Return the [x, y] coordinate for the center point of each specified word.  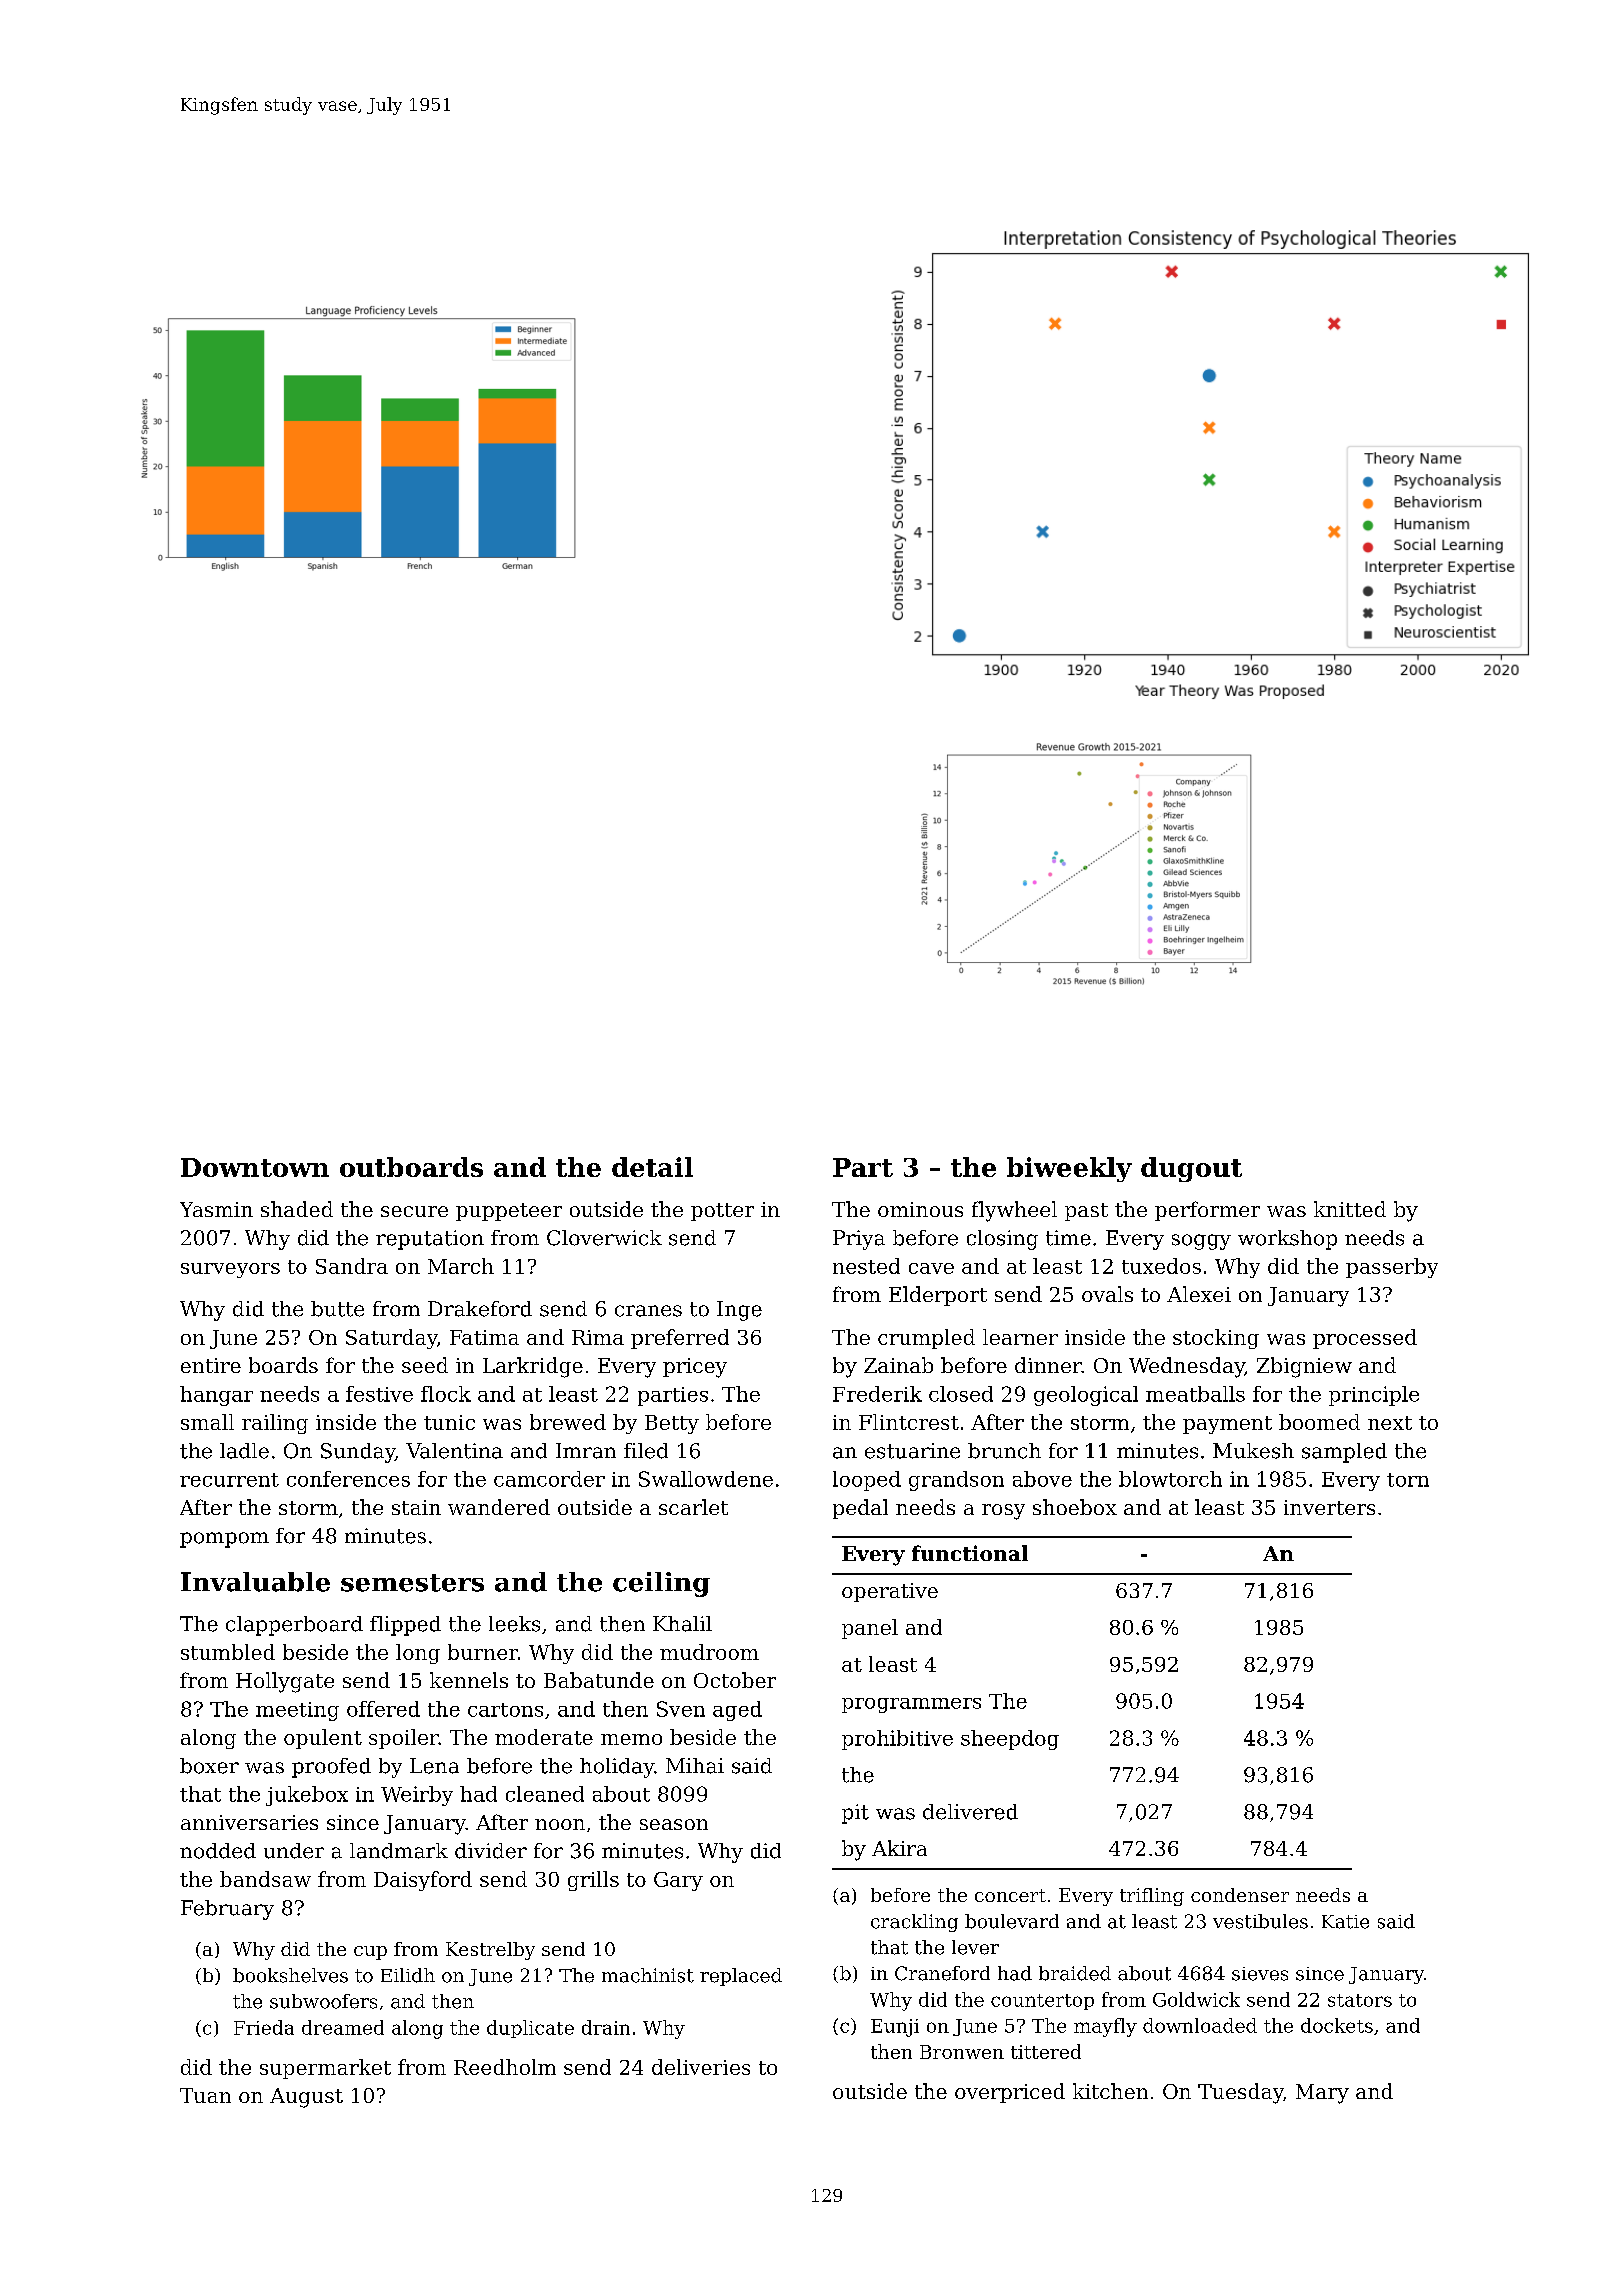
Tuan [205, 2095]
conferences [348, 1479]
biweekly [1069, 1169]
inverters [1329, 1507]
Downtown [255, 1167]
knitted [1350, 1209]
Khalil [682, 1624]
